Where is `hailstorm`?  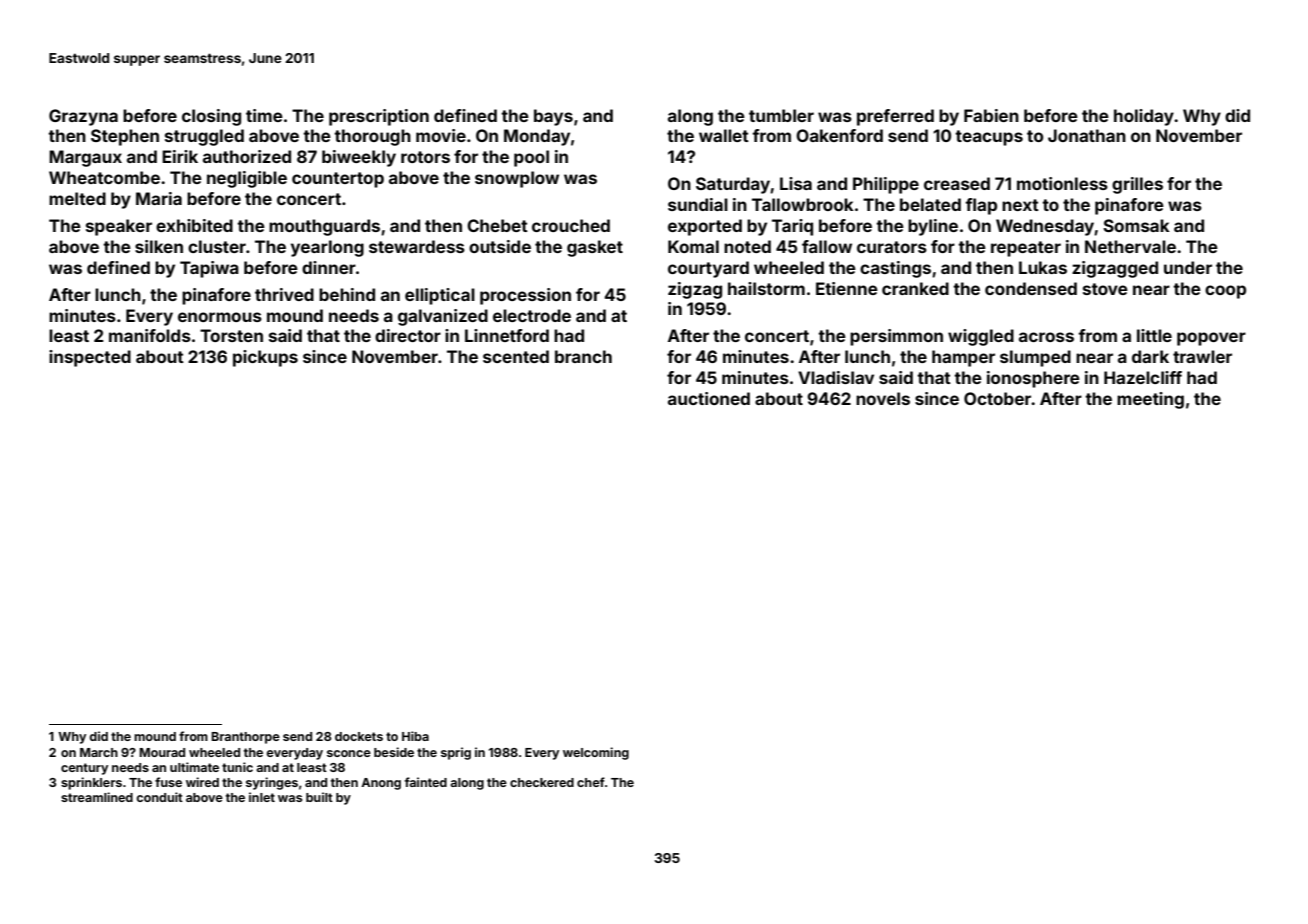 hailstorm is located at coordinates (766, 288).
